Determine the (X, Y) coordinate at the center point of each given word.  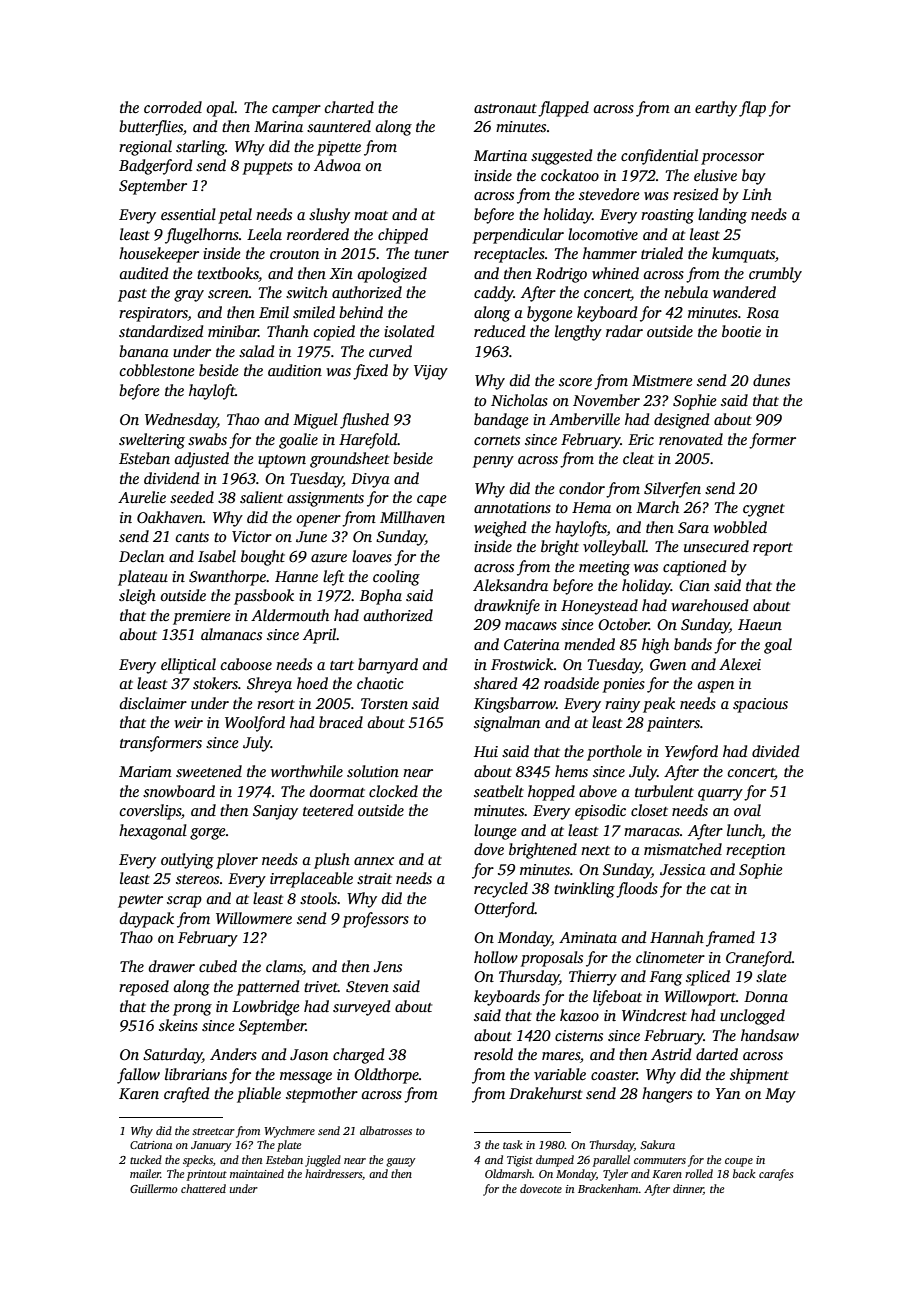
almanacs (231, 634)
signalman (507, 724)
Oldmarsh (508, 1173)
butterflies (151, 128)
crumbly (775, 275)
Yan (727, 1093)
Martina (500, 155)
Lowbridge (266, 1008)
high (655, 646)
